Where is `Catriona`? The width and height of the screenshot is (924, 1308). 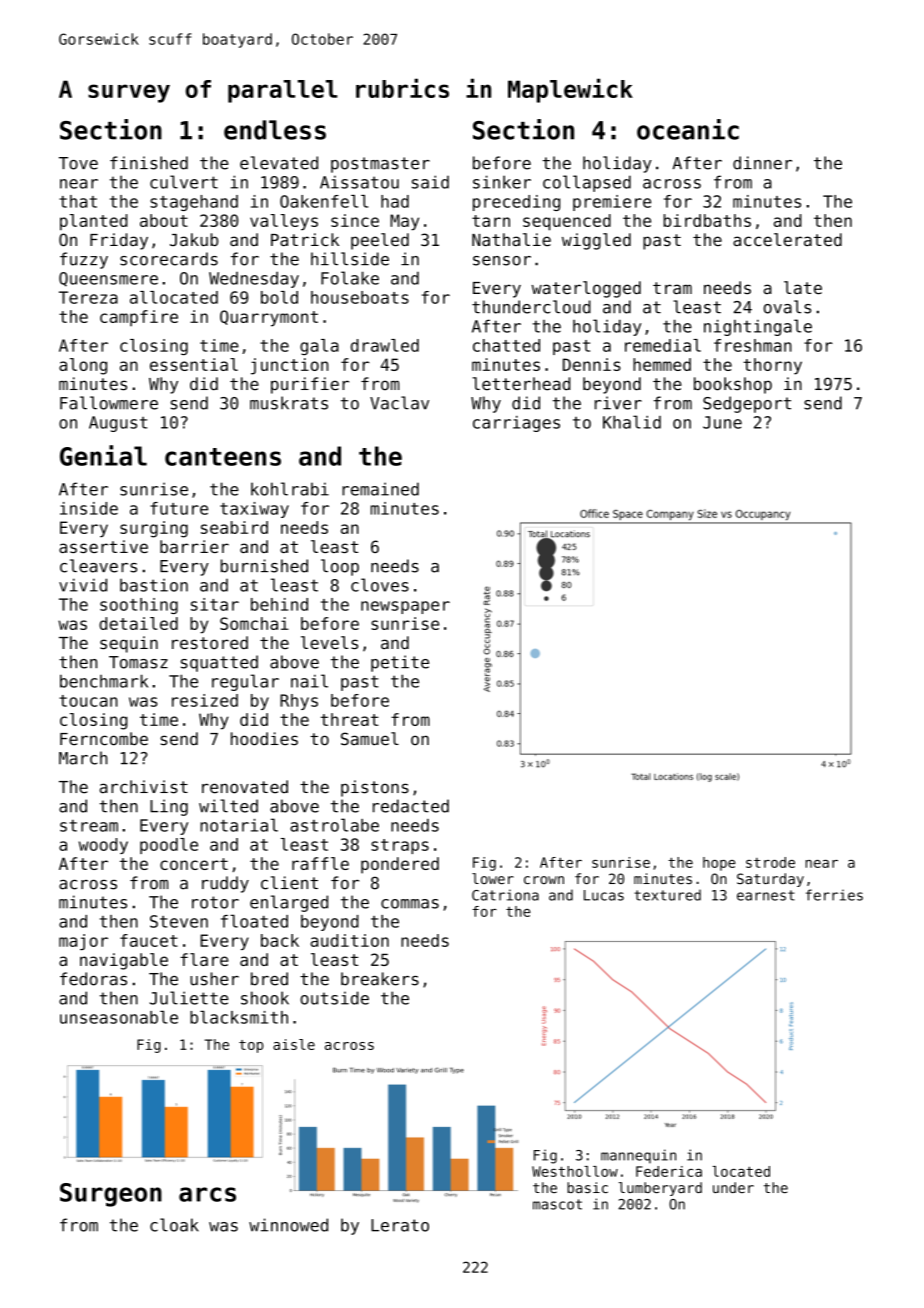 Catriona is located at coordinates (505, 895).
